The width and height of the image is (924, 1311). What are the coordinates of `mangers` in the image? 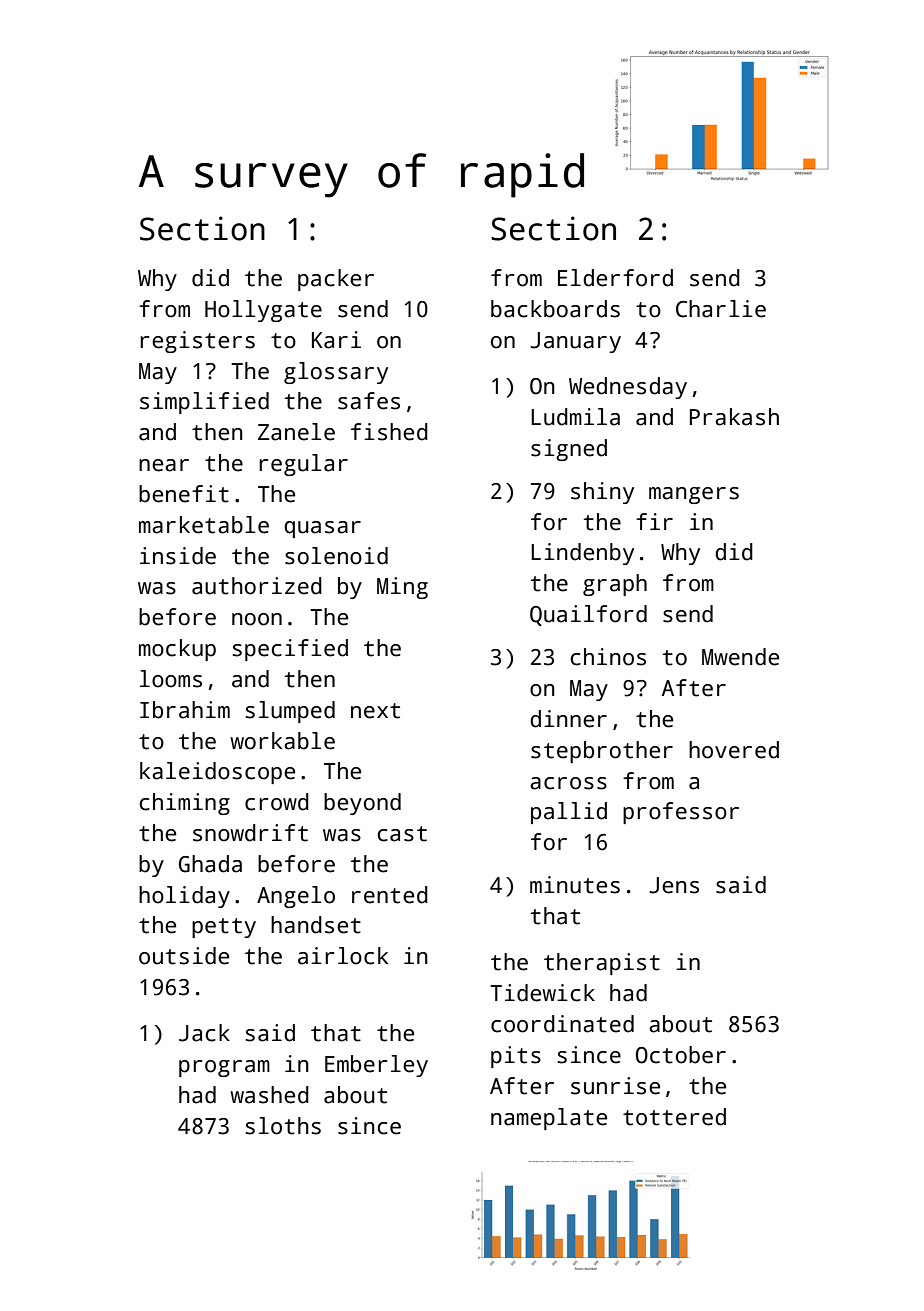 It's located at (694, 495).
